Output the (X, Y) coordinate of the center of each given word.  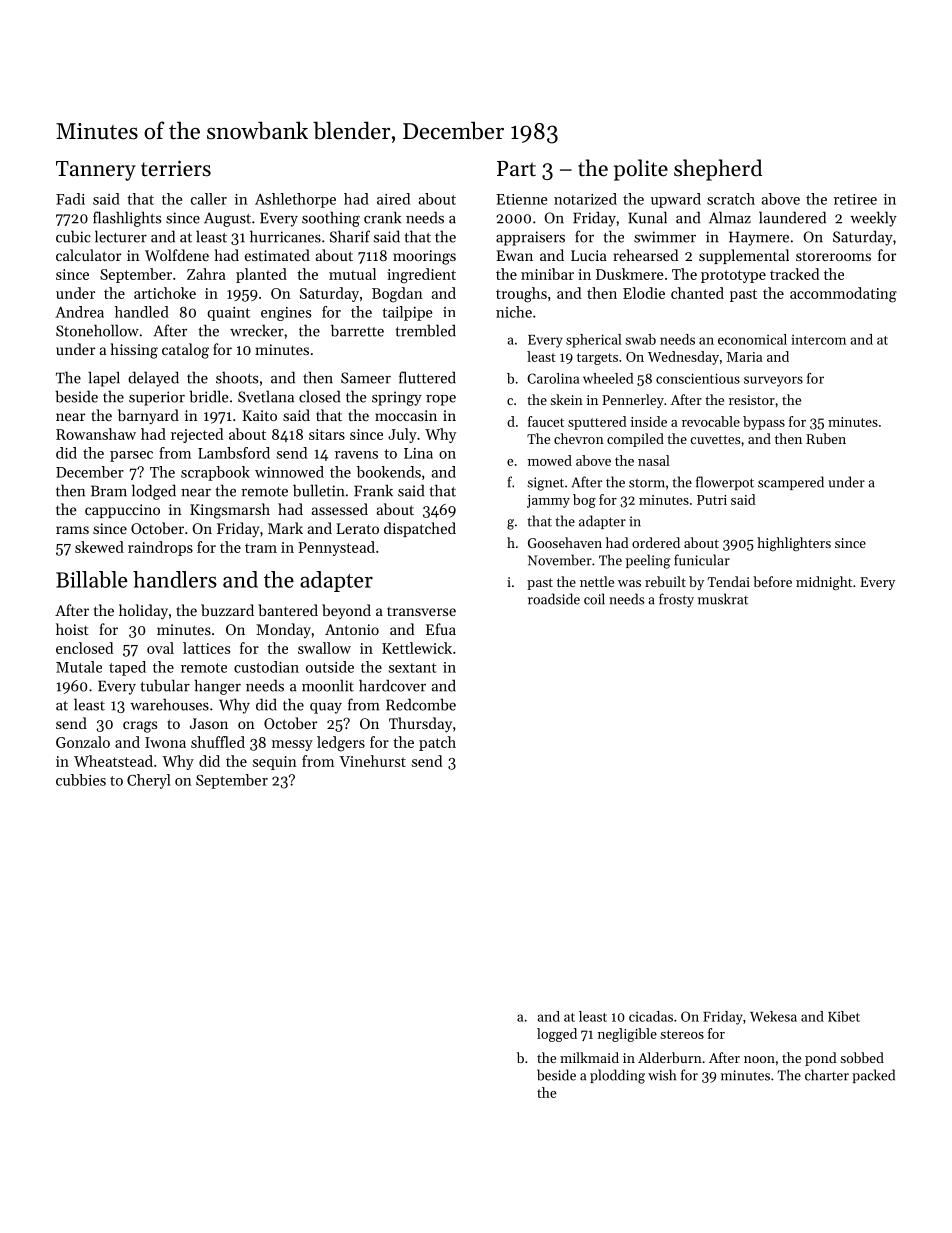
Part (516, 169)
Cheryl (149, 781)
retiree (855, 199)
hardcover (392, 685)
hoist (72, 629)
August (227, 219)
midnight (824, 583)
